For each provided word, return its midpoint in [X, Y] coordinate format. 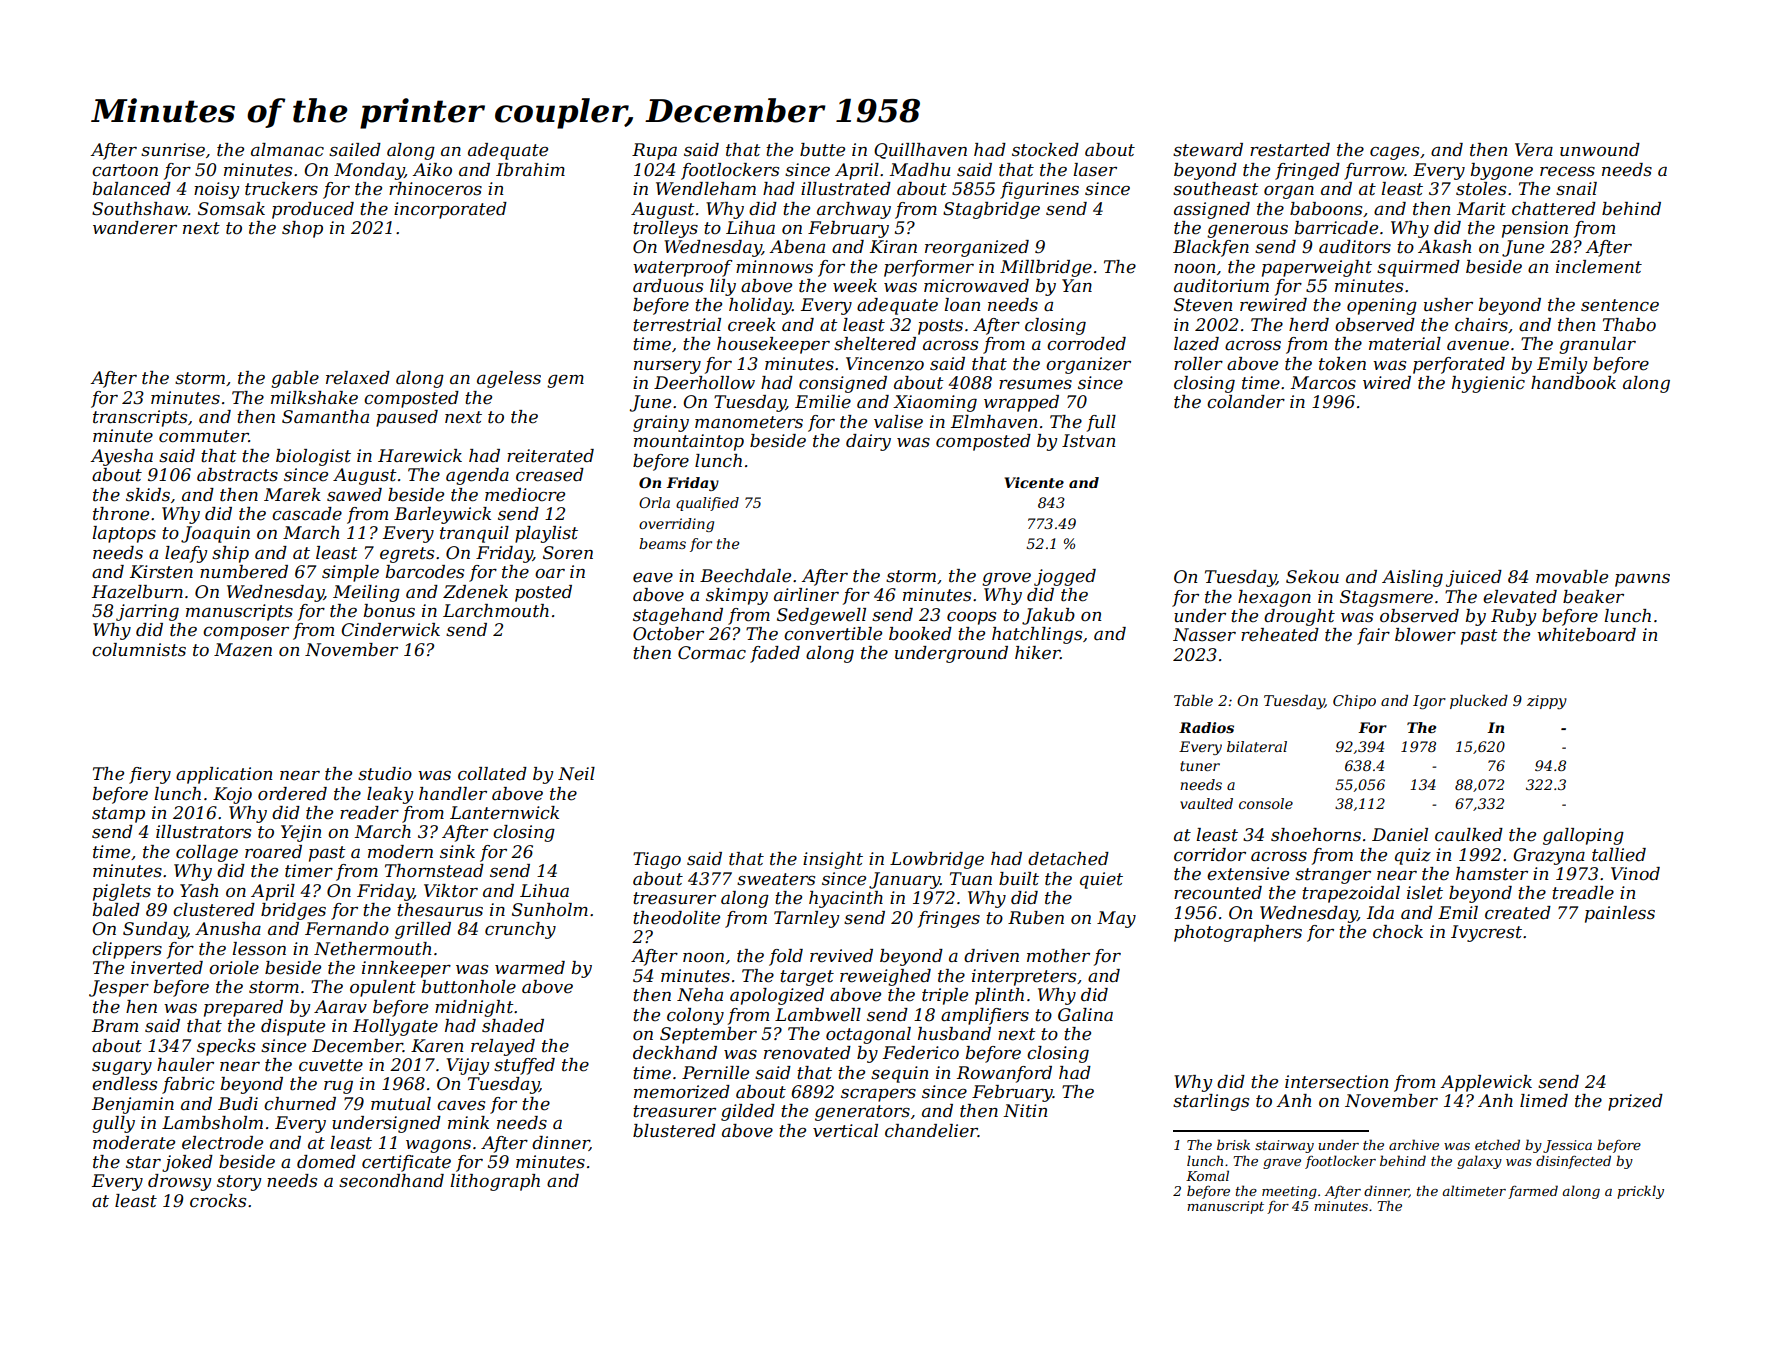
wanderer [135, 228]
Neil [576, 774]
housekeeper [773, 345]
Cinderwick [390, 630]
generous [1247, 231]
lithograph [495, 1182]
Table [1193, 700]
